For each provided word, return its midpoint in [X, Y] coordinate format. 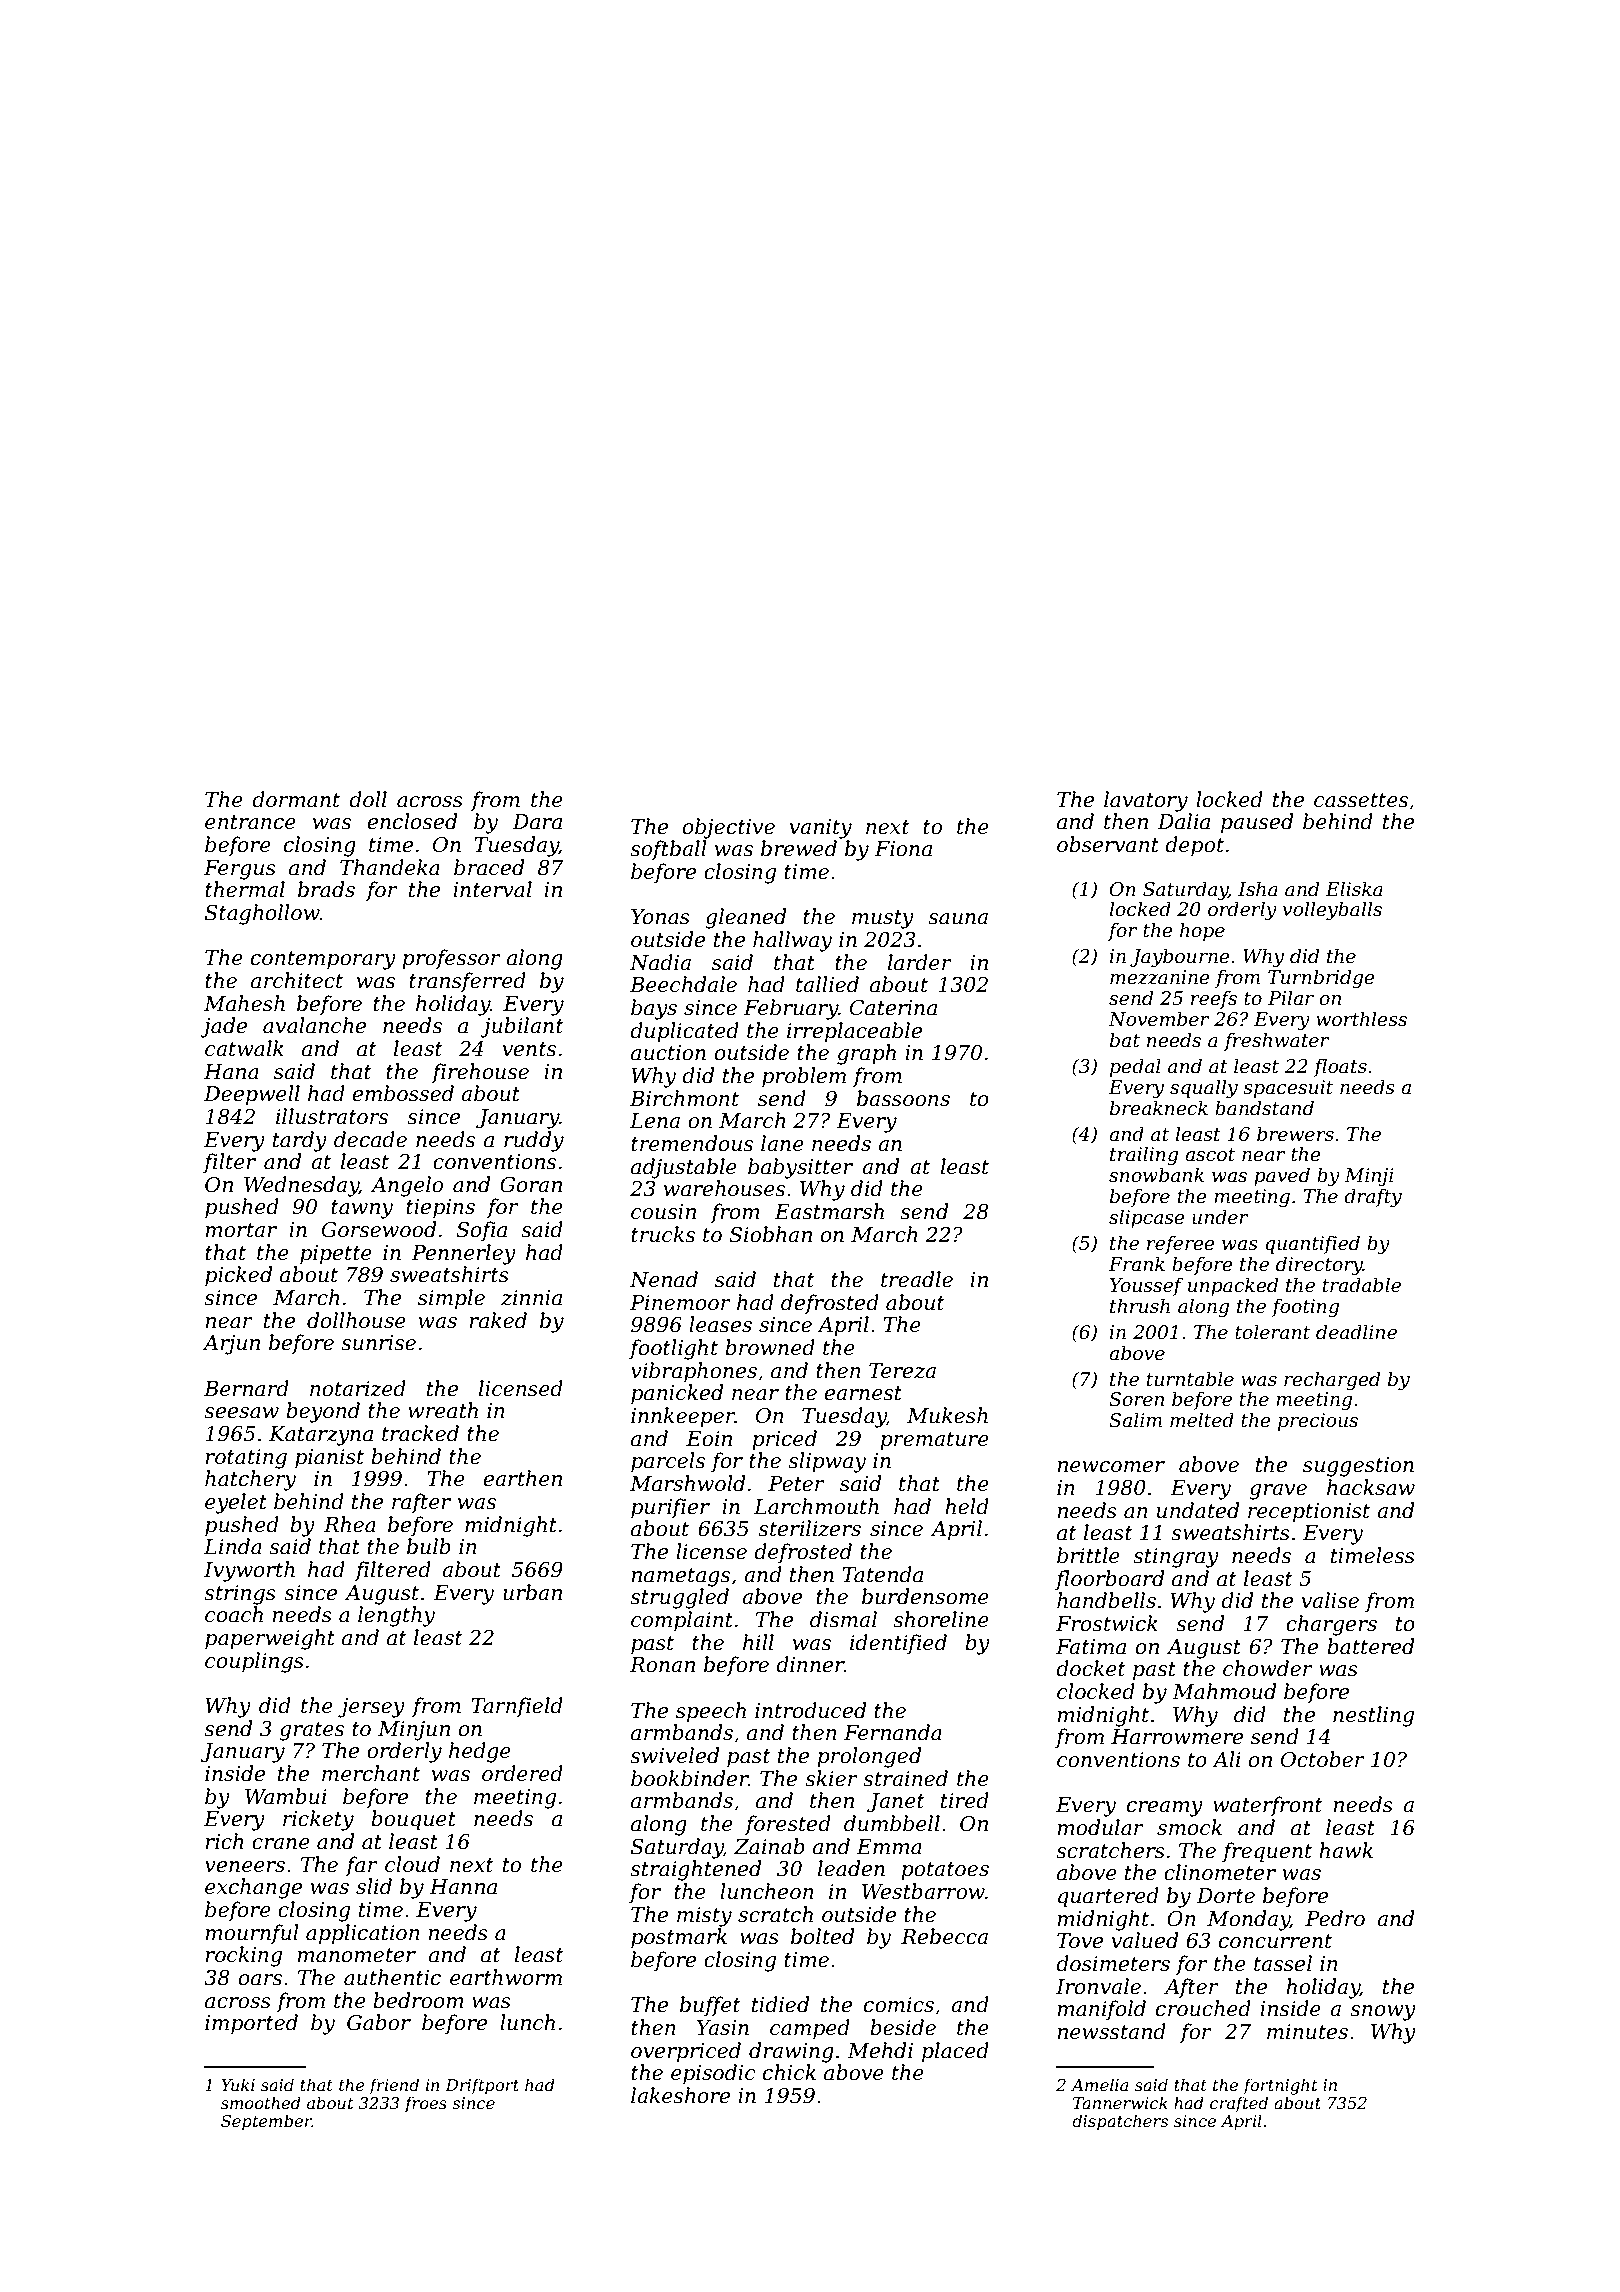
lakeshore [680, 2095]
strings [240, 1595]
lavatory [1146, 801]
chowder [1268, 1668]
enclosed [412, 821]
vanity [820, 829]
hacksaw [1371, 1487]
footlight [673, 1349]
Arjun [231, 1345]
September [266, 2122]
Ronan [662, 1665]
